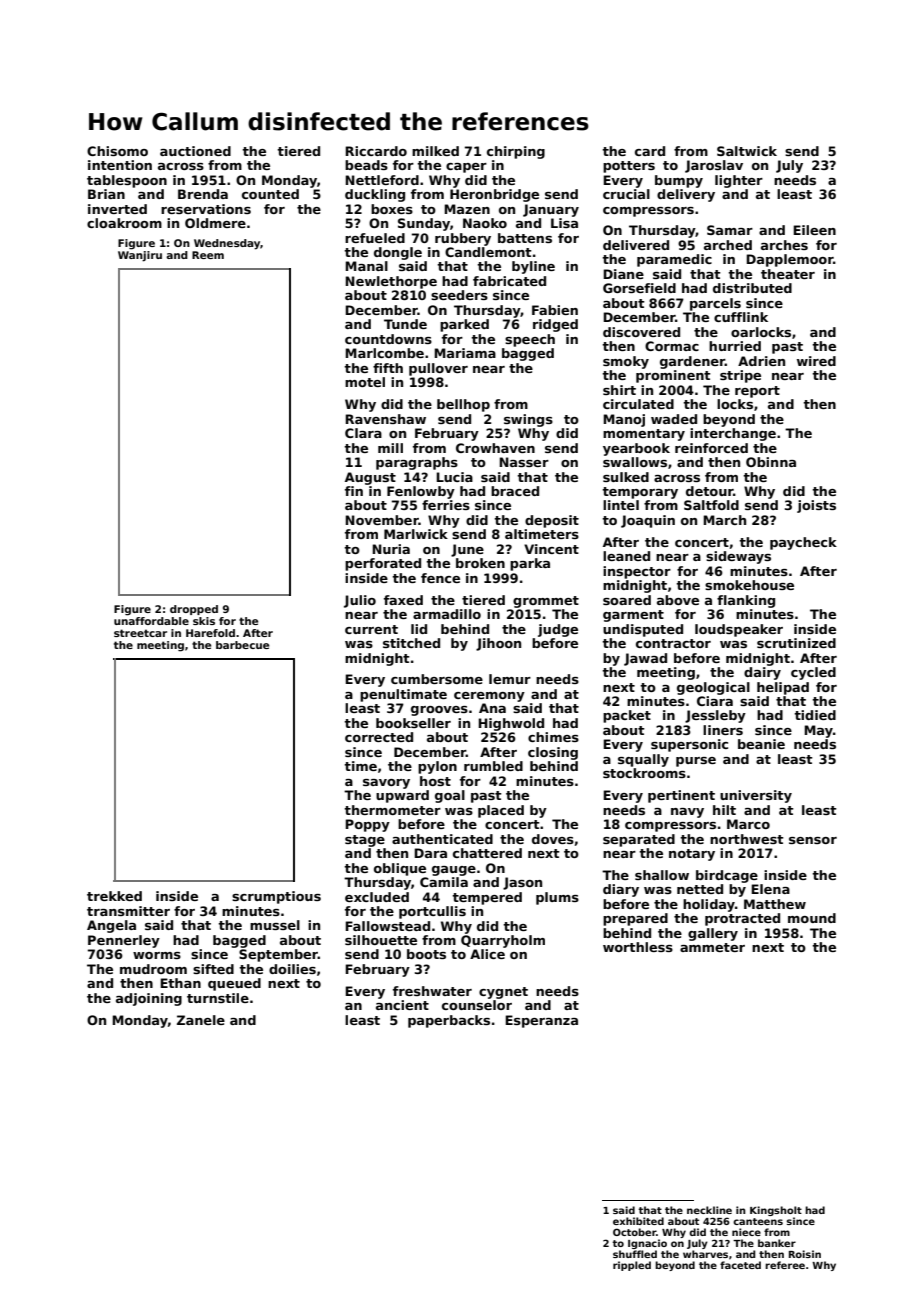  Describe the element at coordinates (692, 362) in the screenshot. I see `gardener` at that location.
